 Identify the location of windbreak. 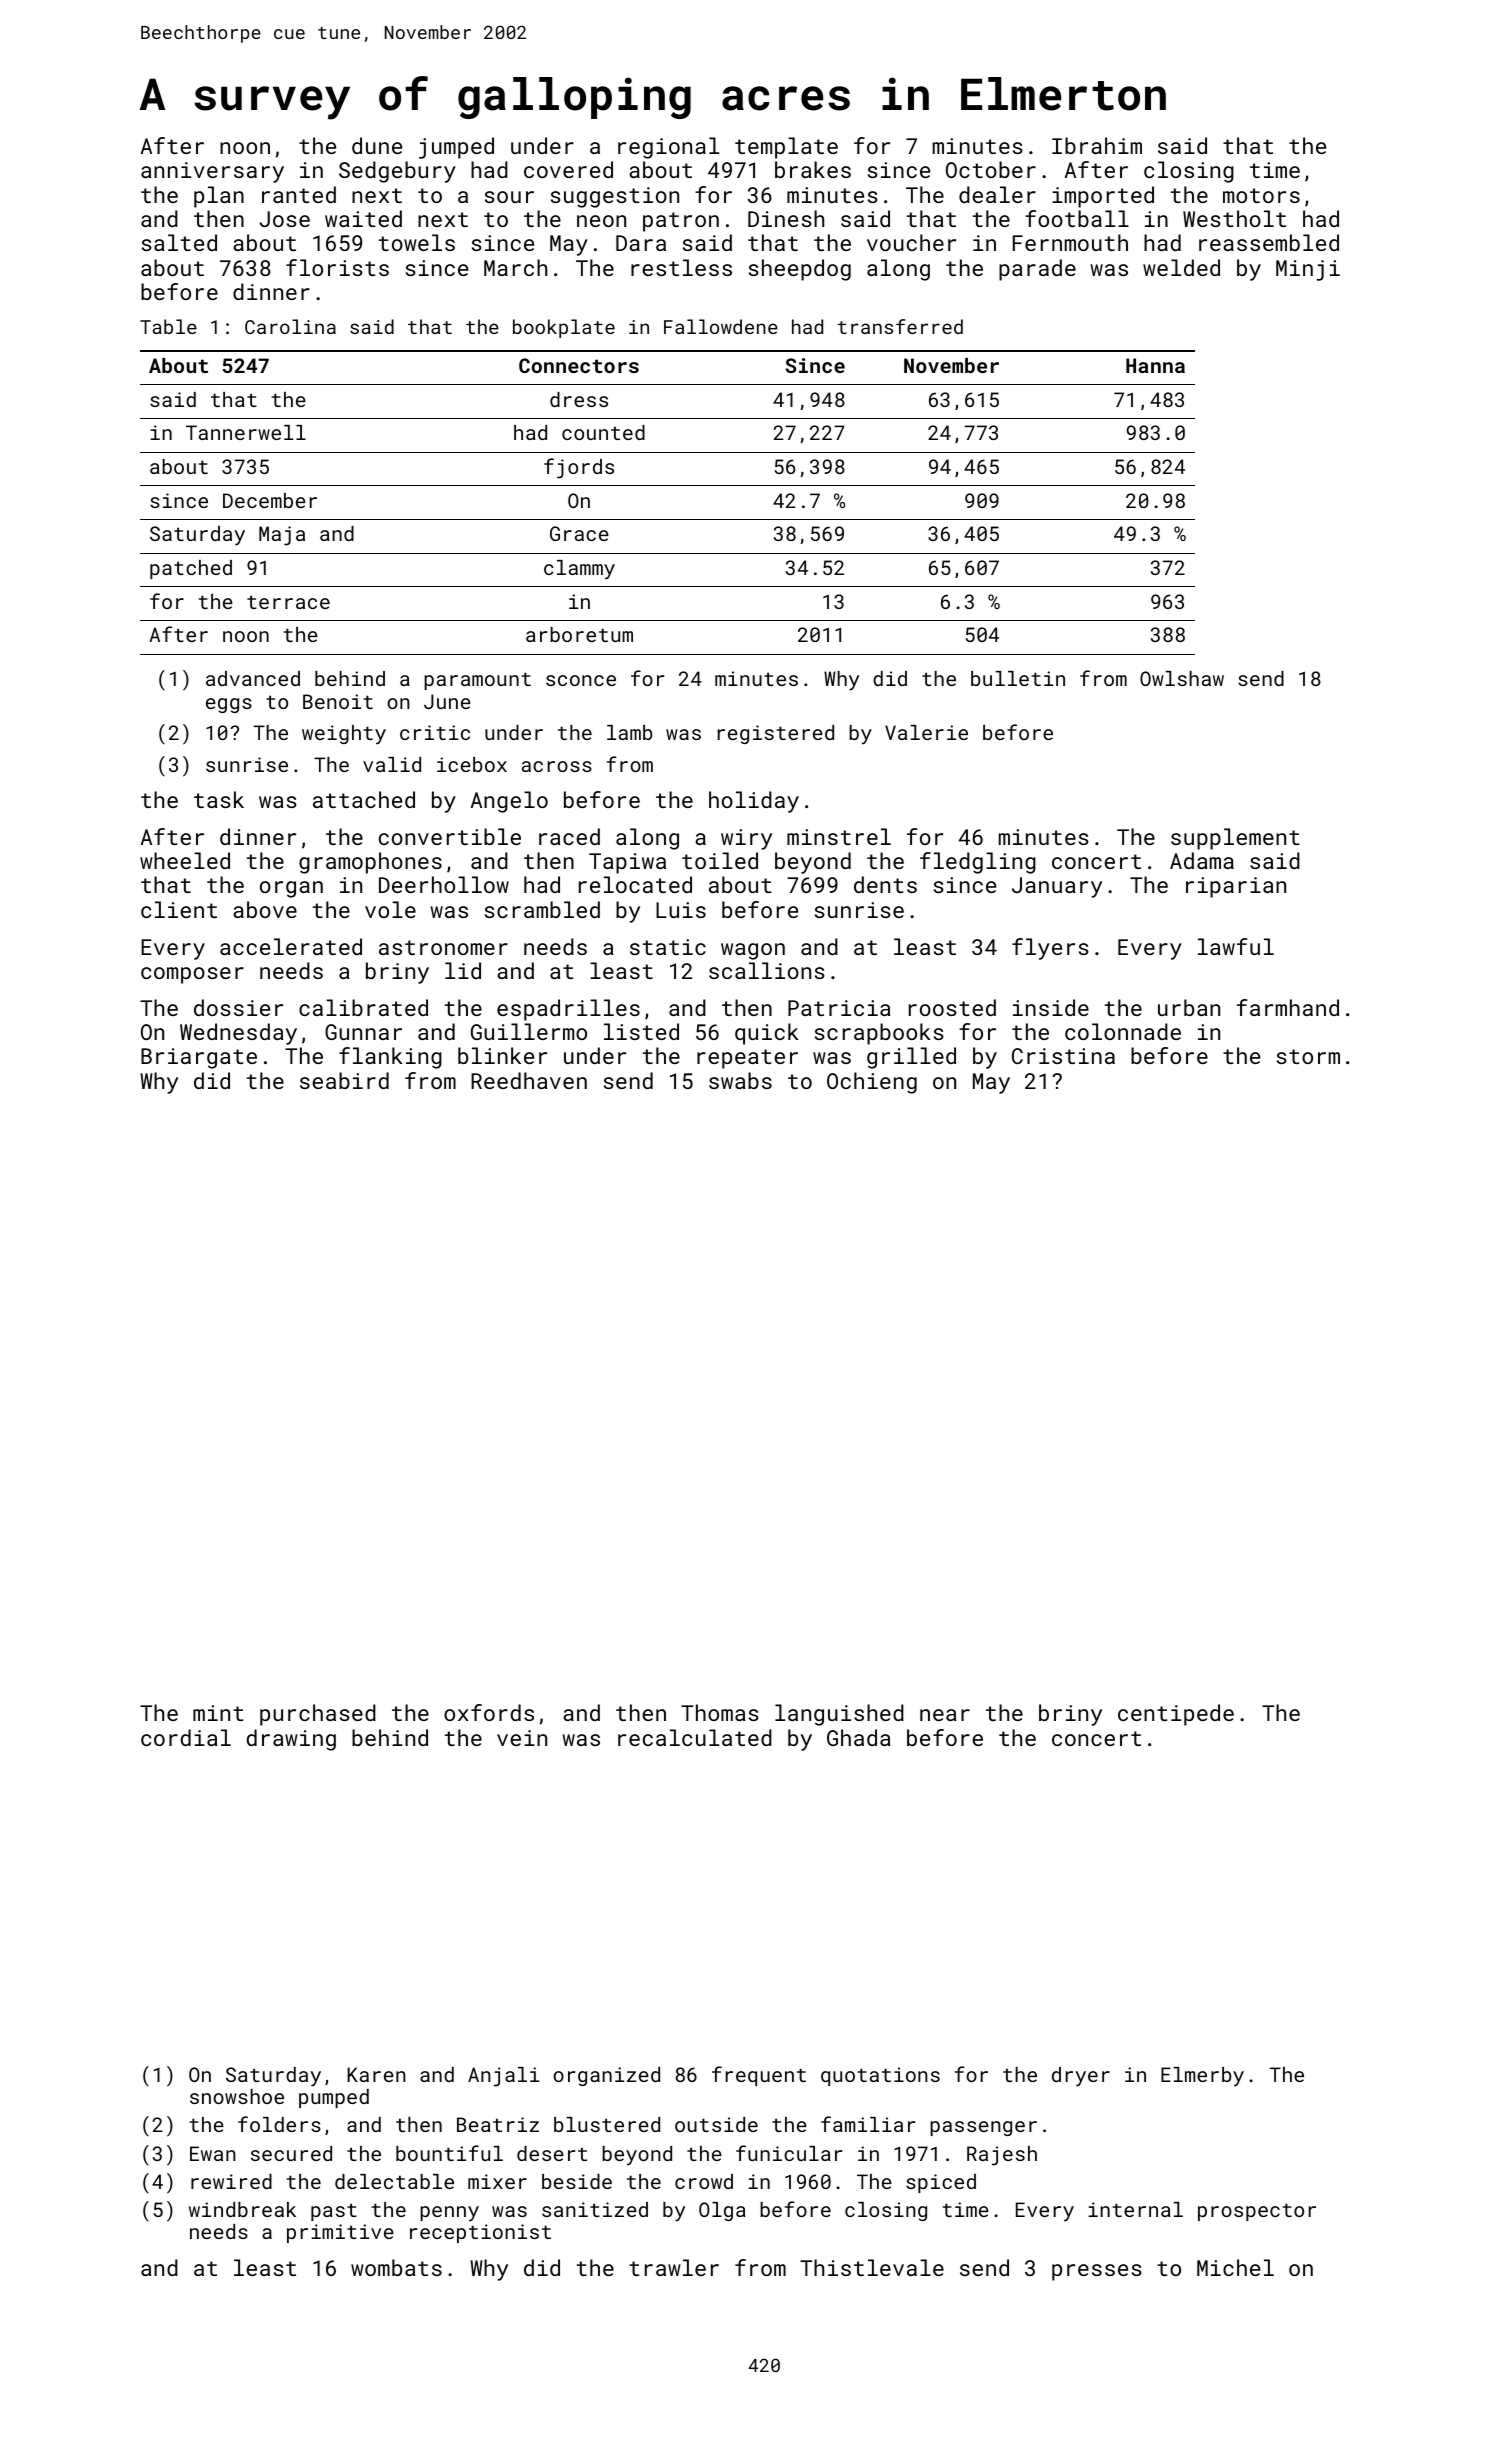
(242, 2209).
